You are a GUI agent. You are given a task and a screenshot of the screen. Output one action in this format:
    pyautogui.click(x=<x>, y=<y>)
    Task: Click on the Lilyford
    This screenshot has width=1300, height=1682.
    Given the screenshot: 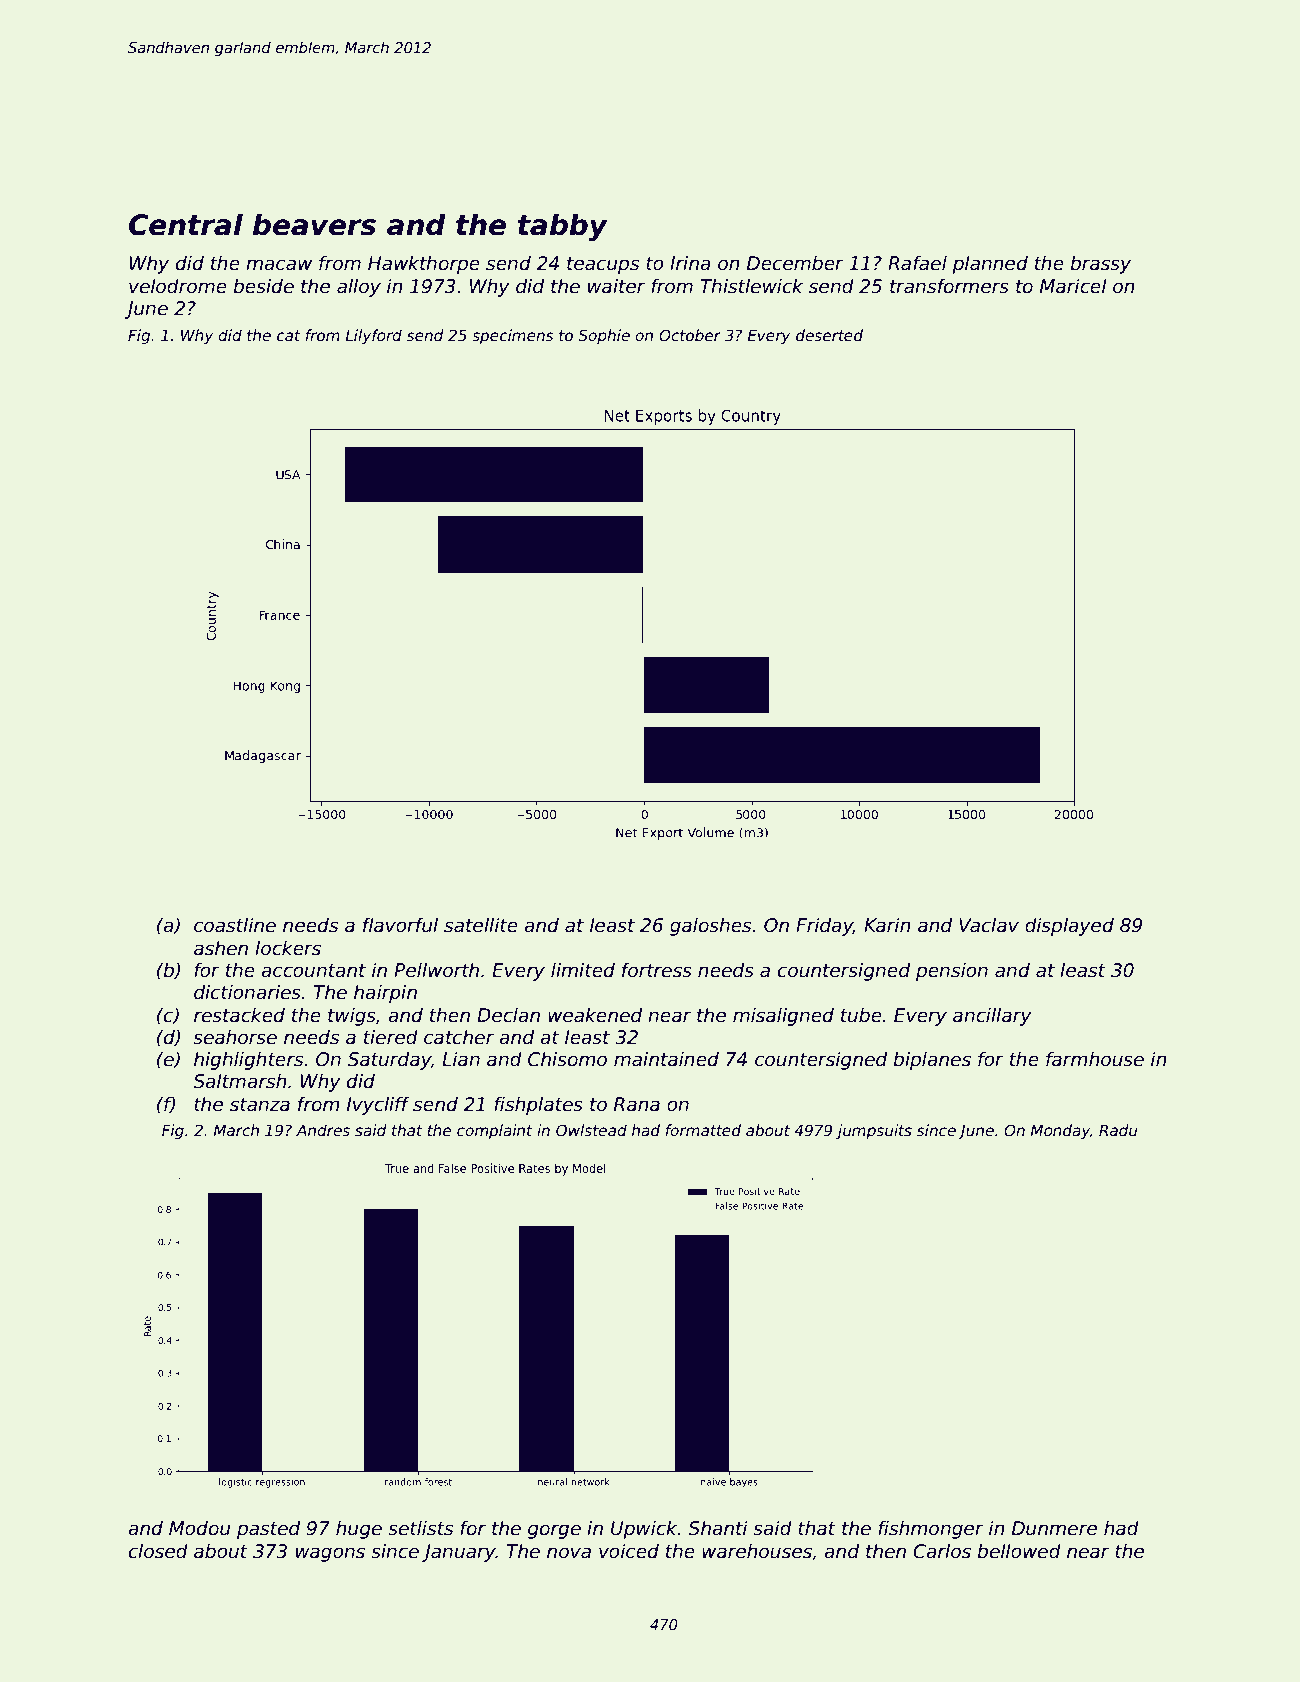 What is the action you would take?
    pyautogui.click(x=373, y=336)
